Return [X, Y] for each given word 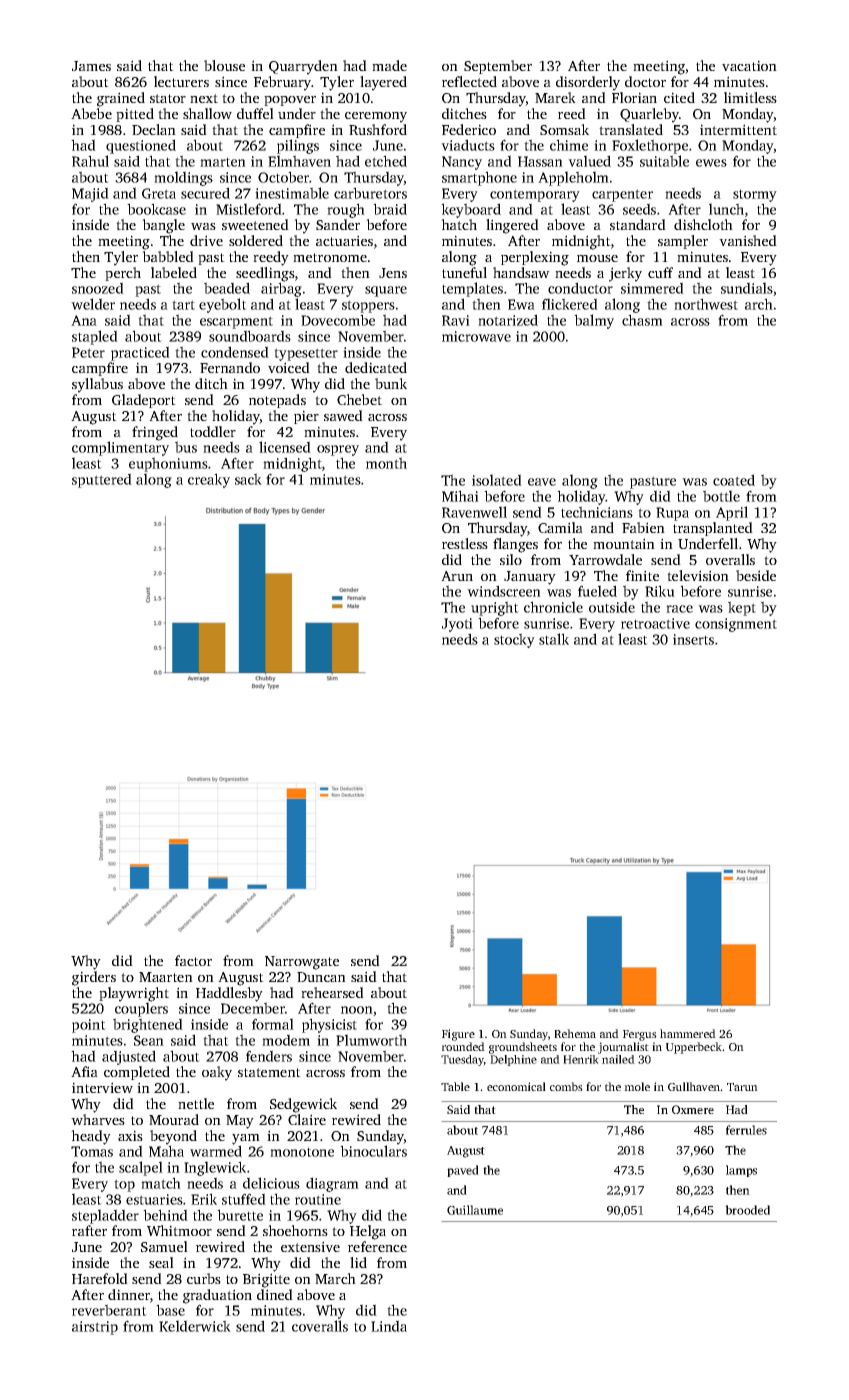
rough [346, 210]
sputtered [102, 480]
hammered [688, 1033]
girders [94, 978]
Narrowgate [302, 963]
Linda [389, 1326]
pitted [135, 115]
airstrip [95, 1328]
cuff [660, 272]
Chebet [359, 399]
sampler [683, 242]
